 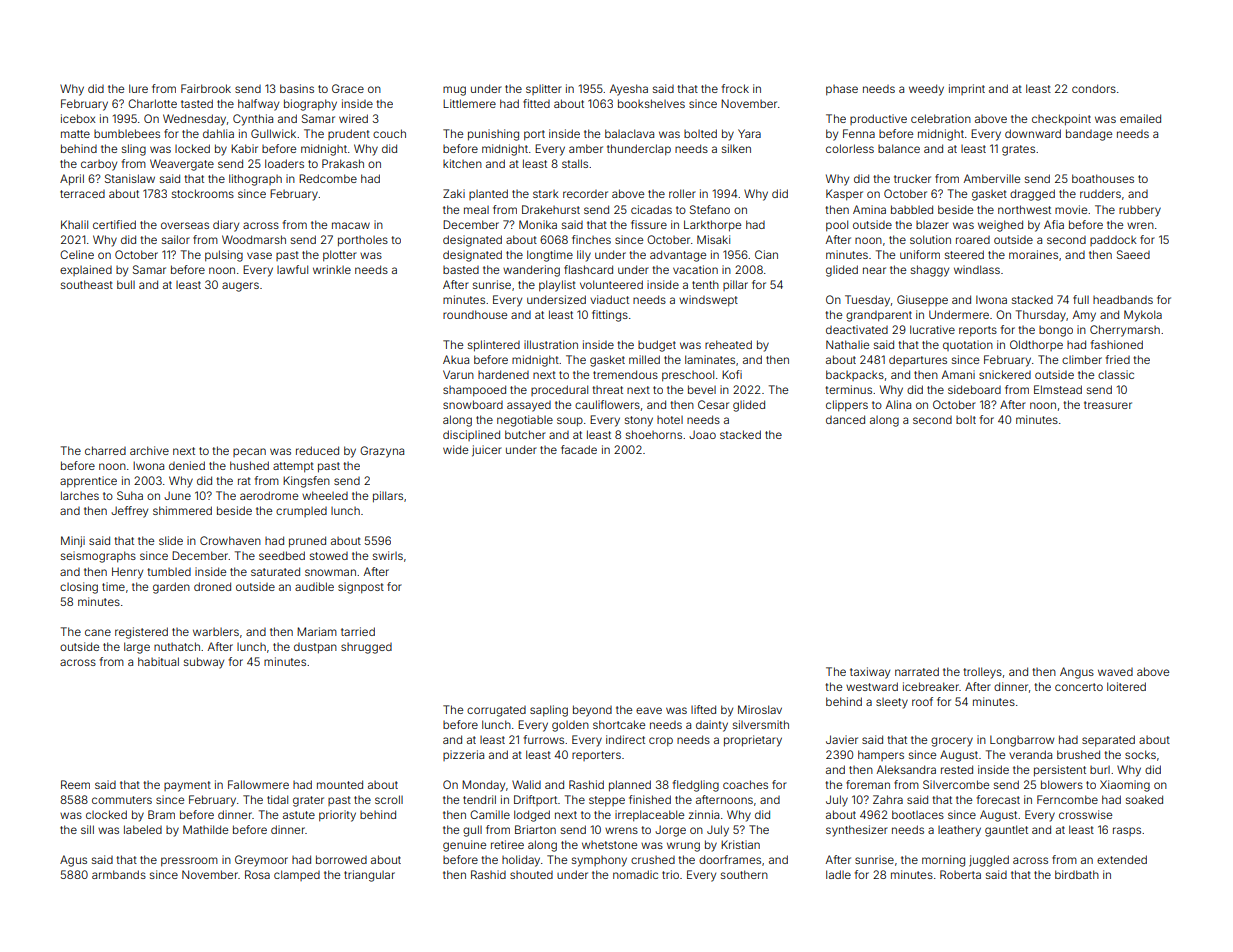 What do you see at coordinates (348, 88) in the image?
I see `Grace` at bounding box center [348, 88].
